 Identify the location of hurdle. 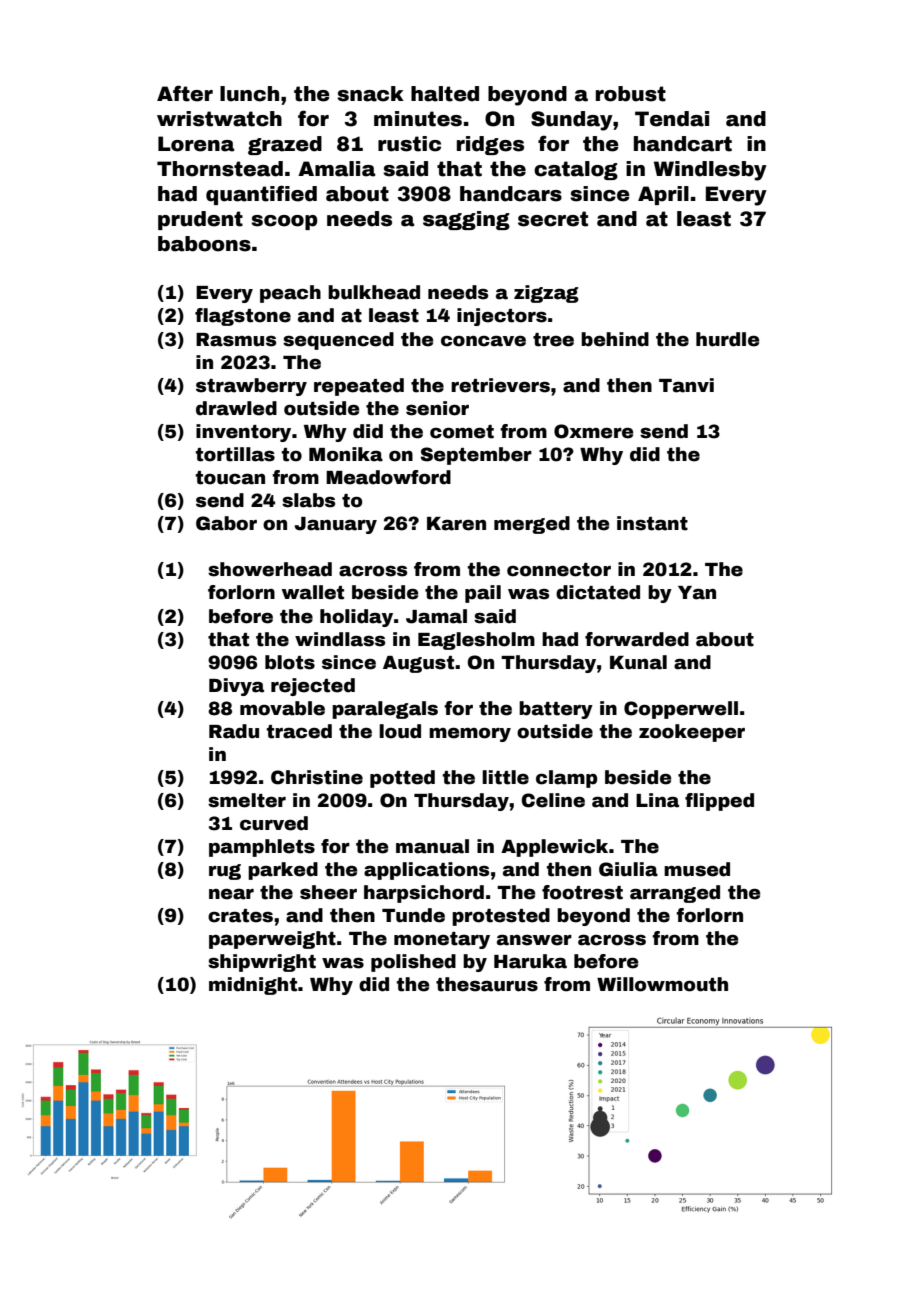
(727, 339).
